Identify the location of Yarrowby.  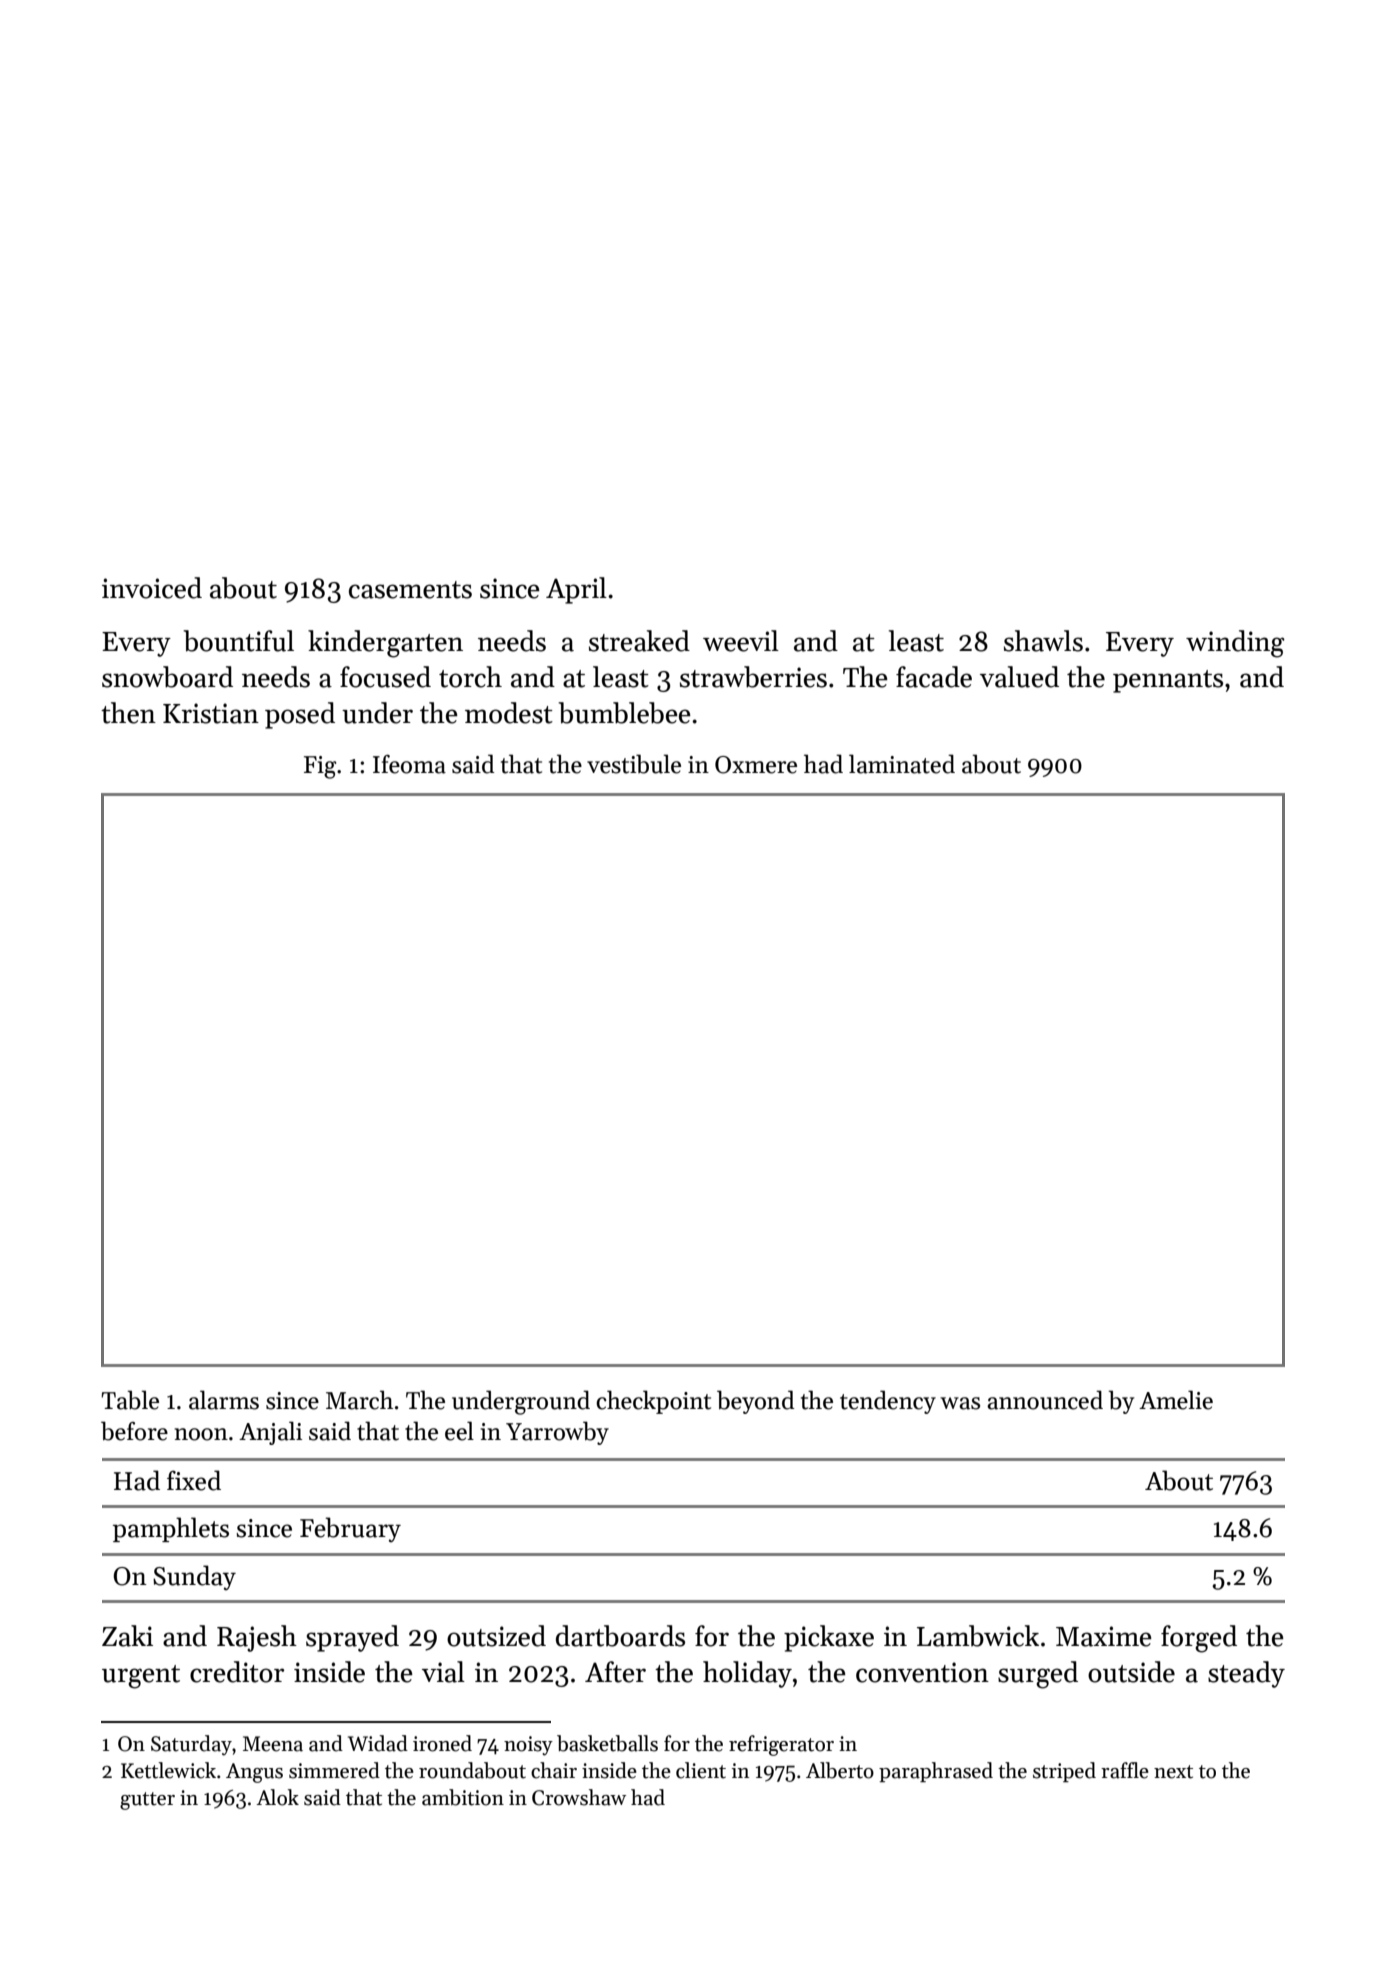
(557, 1433).
